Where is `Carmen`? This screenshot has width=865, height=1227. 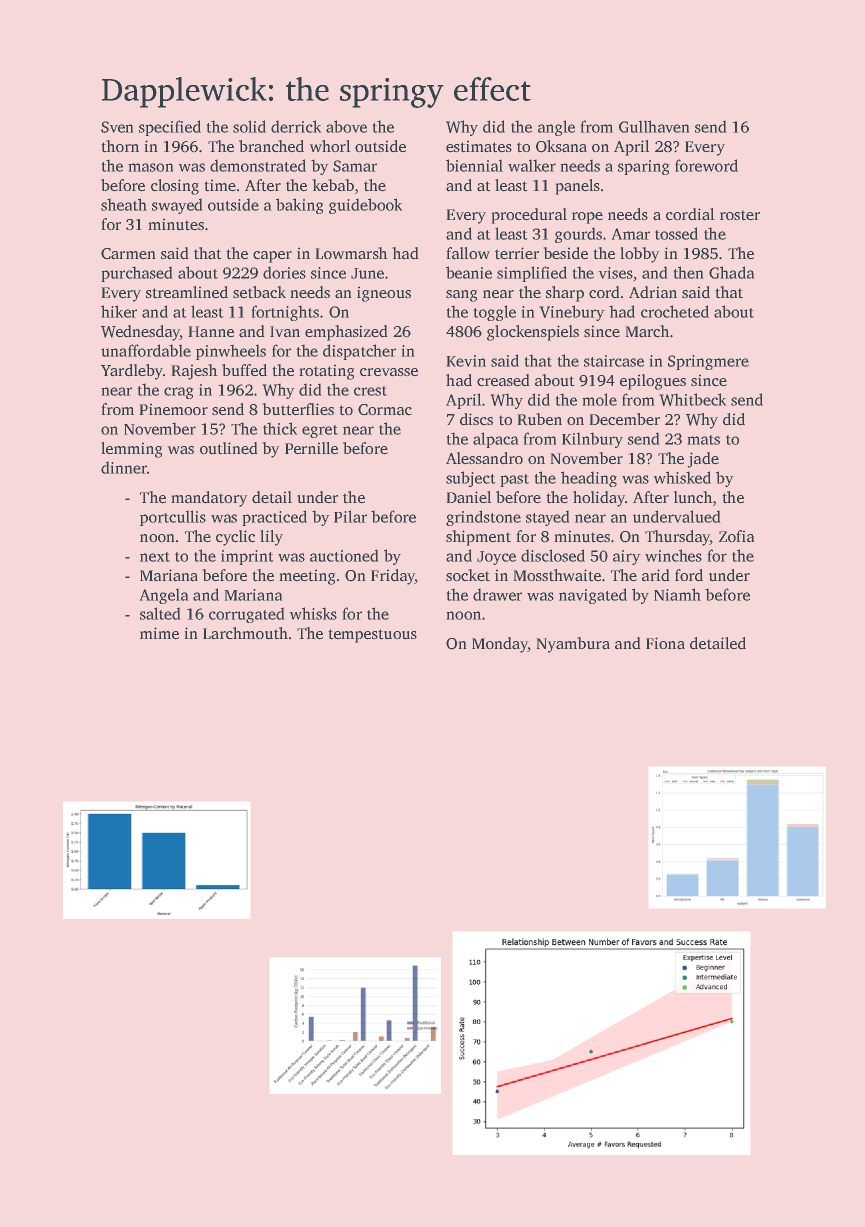
Carmen is located at coordinates (128, 254).
